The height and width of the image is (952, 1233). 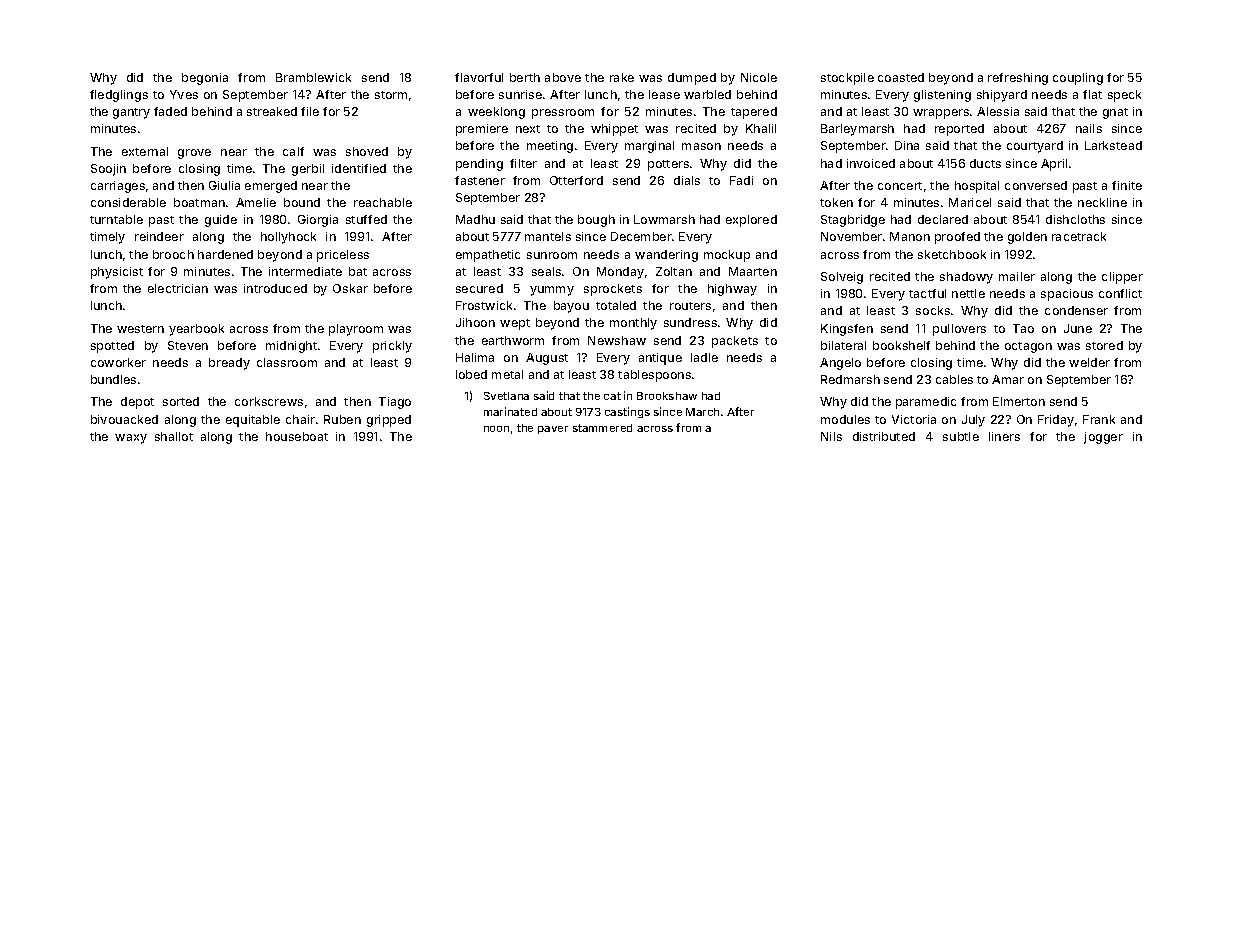 I want to click on coupling, so click(x=1078, y=79).
